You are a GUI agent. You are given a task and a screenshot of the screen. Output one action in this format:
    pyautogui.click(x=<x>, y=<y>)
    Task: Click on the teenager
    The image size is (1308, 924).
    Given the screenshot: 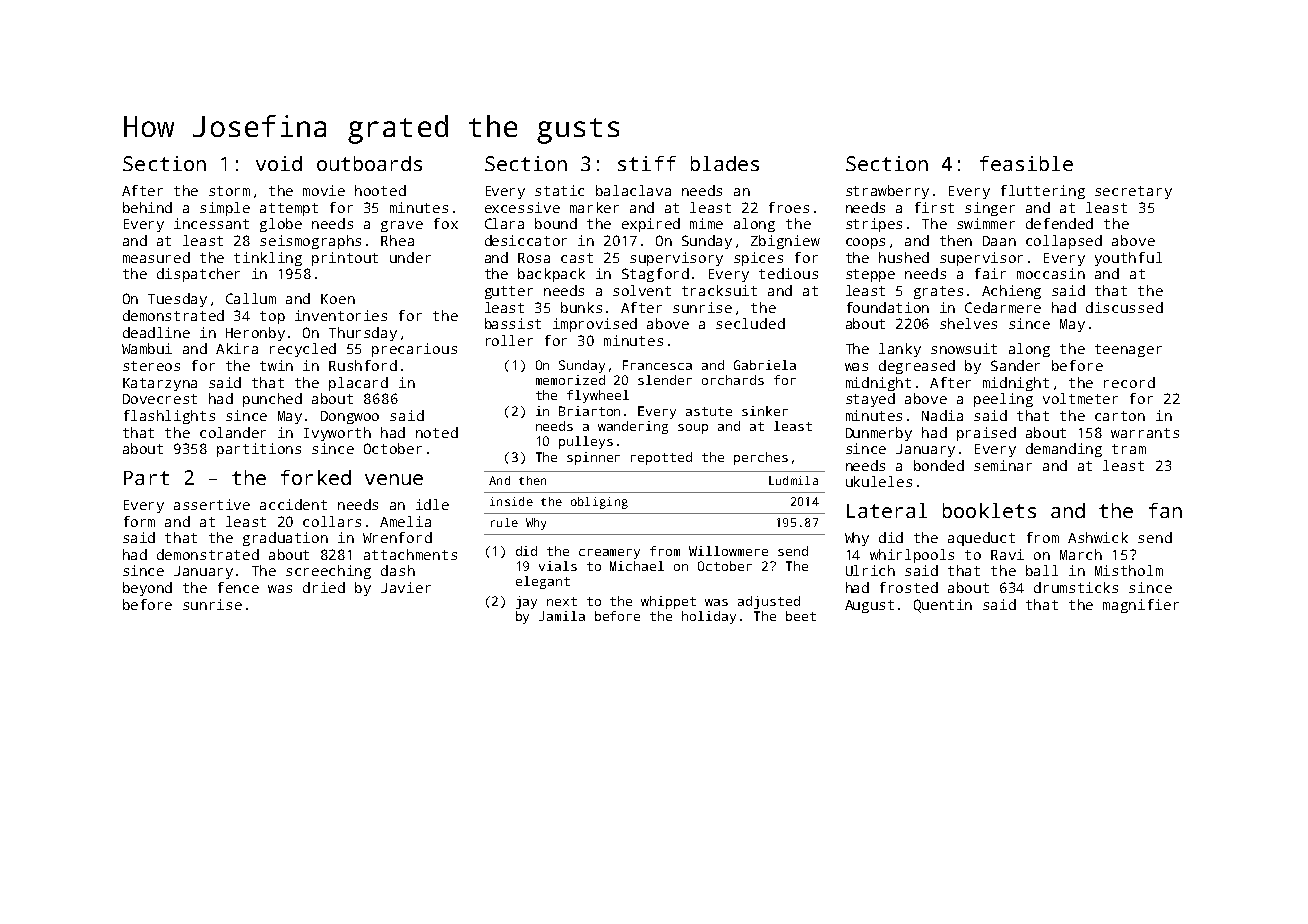 What is the action you would take?
    pyautogui.click(x=1128, y=350)
